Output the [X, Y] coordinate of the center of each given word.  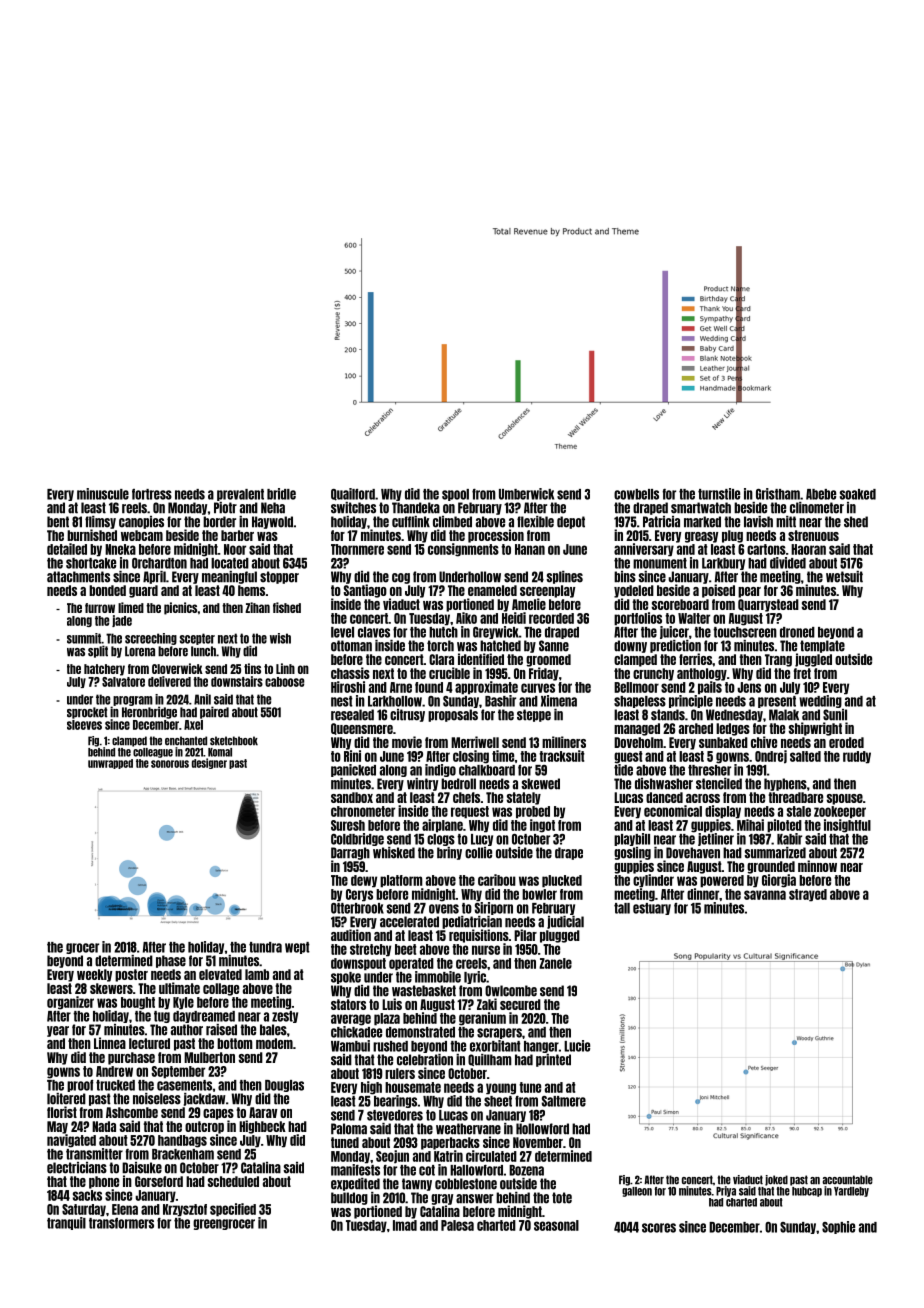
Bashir [500, 701]
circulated [491, 1156]
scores [659, 1228]
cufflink [411, 522]
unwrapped [110, 764]
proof [80, 1086]
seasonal [556, 1225]
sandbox [352, 797]
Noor [235, 549]
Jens [749, 687]
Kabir [789, 839]
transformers [121, 1223]
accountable [847, 1180]
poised [718, 591]
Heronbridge [149, 712]
